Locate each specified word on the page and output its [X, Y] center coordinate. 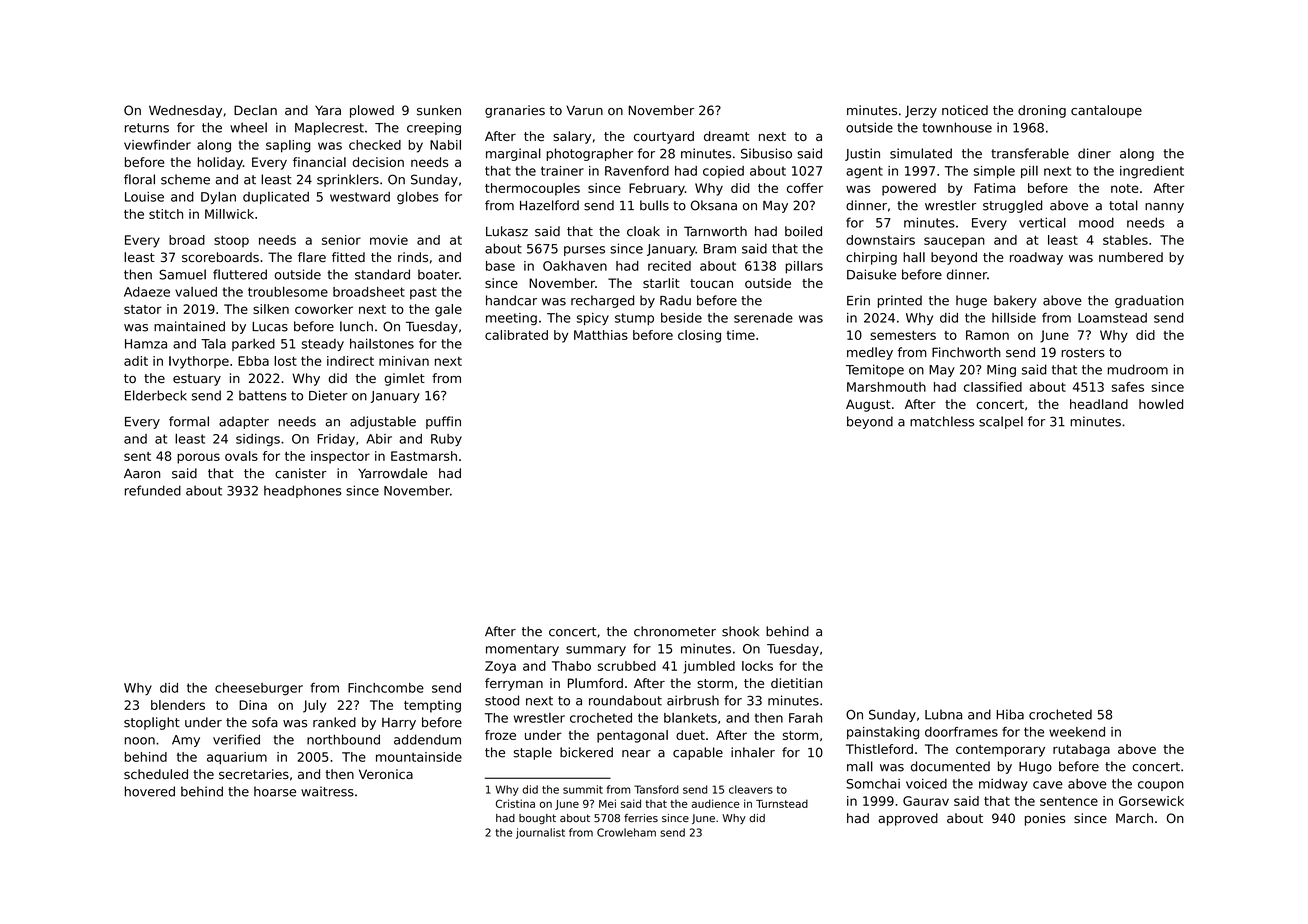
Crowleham [626, 832]
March [1134, 818]
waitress [327, 791]
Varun [584, 110]
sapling [288, 146]
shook [740, 631]
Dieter [328, 395]
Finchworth [966, 352]
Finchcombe [386, 688]
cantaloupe [1106, 111]
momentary [522, 650]
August [868, 405]
